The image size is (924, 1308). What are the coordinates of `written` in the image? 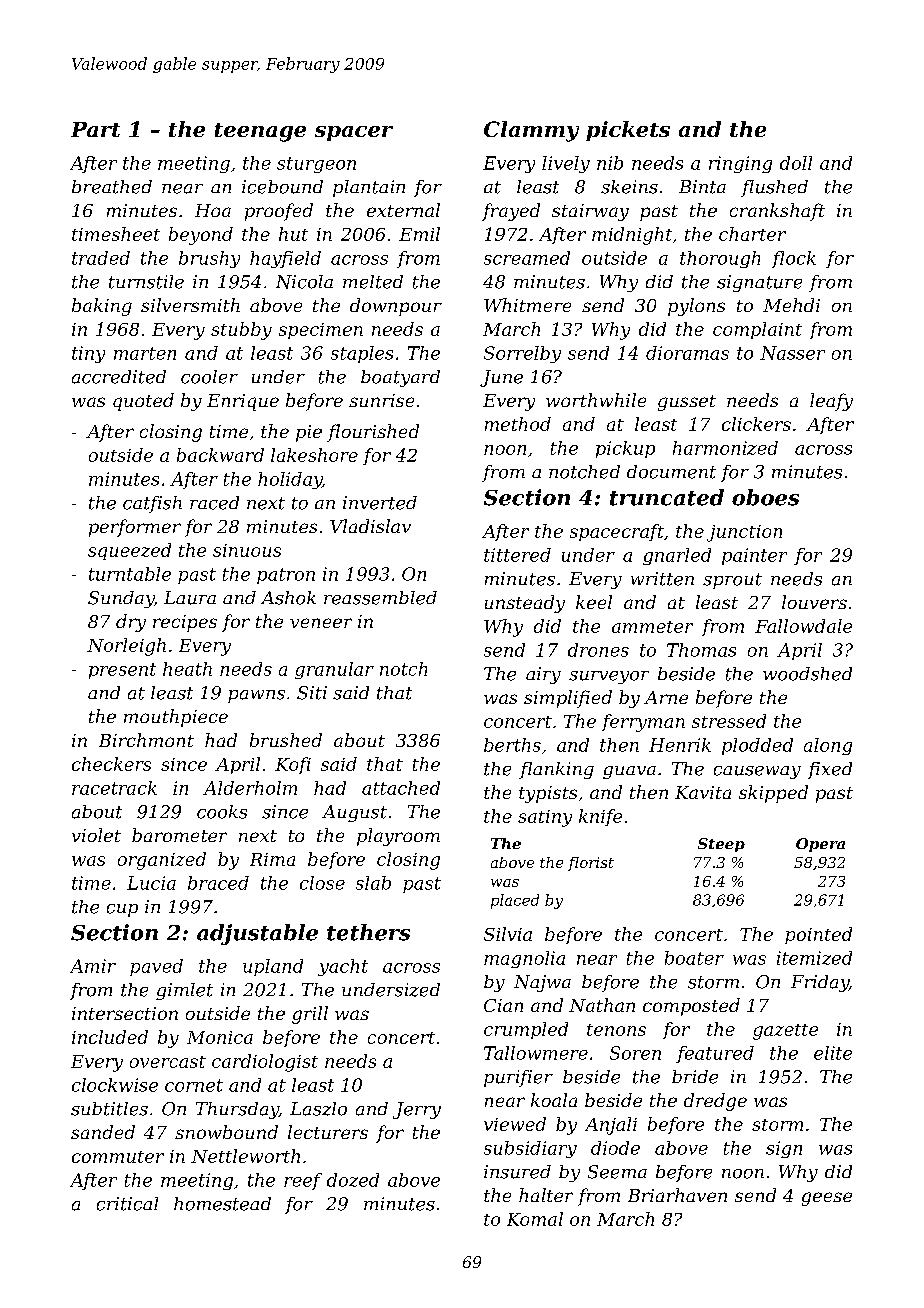 It's located at (662, 579).
